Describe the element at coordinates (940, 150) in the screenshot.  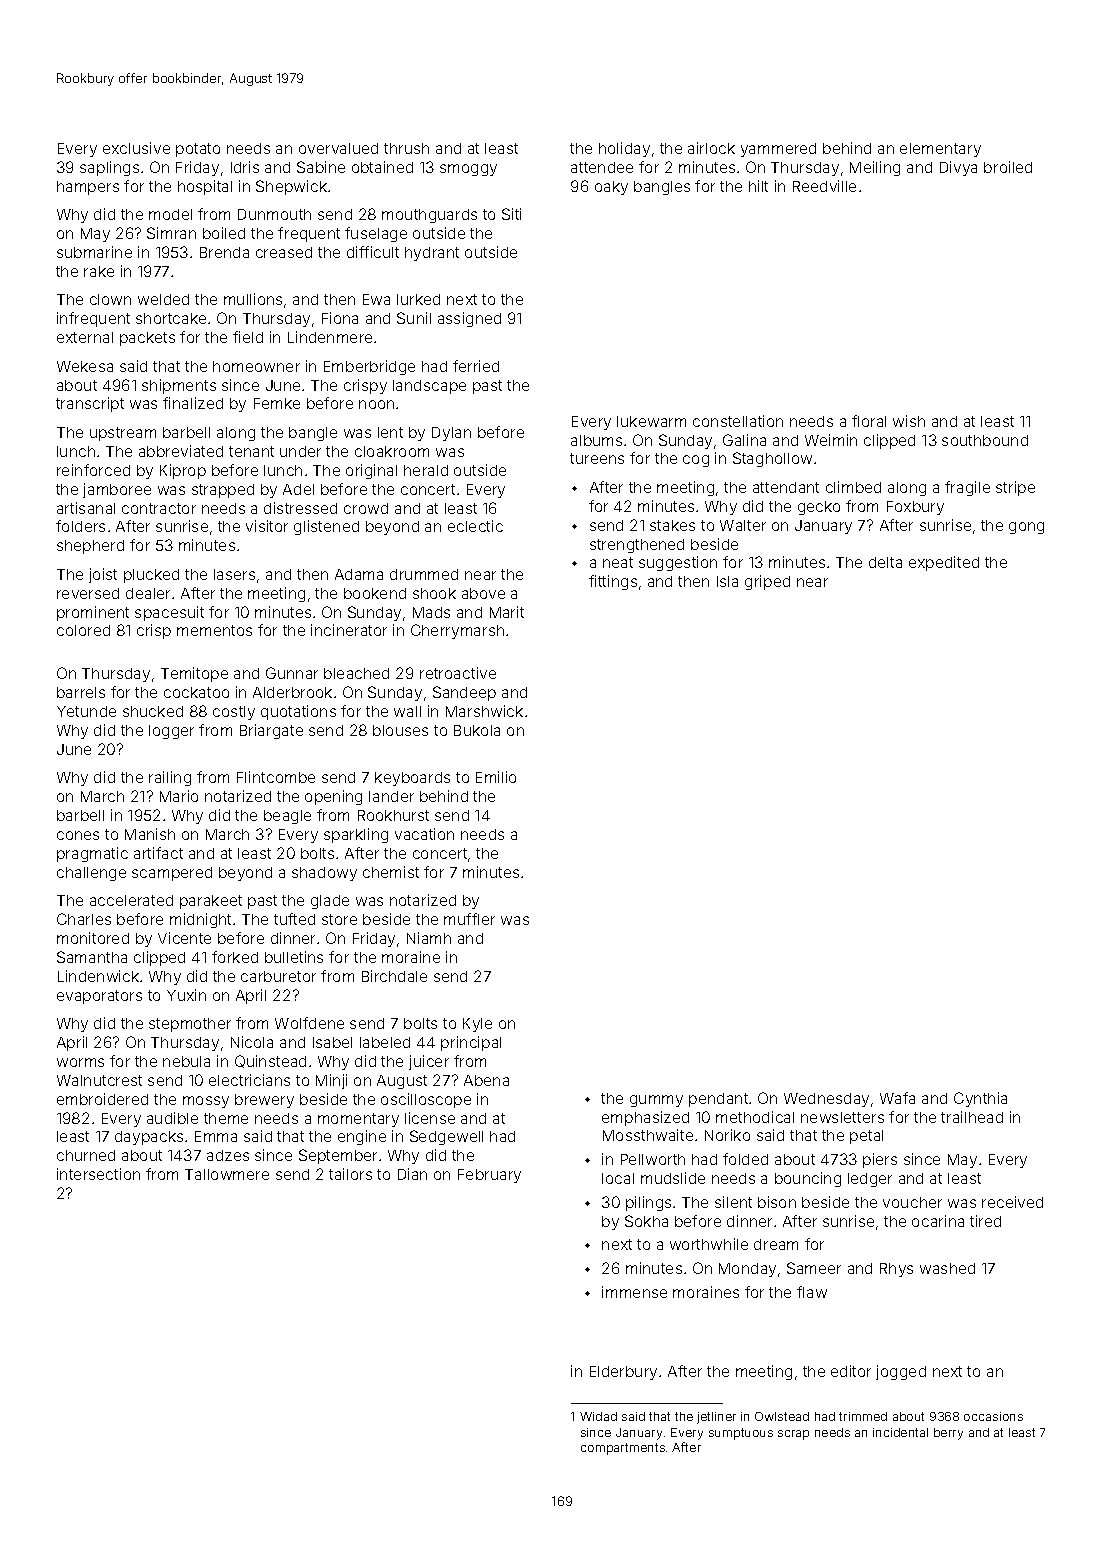
I see `elementary` at that location.
